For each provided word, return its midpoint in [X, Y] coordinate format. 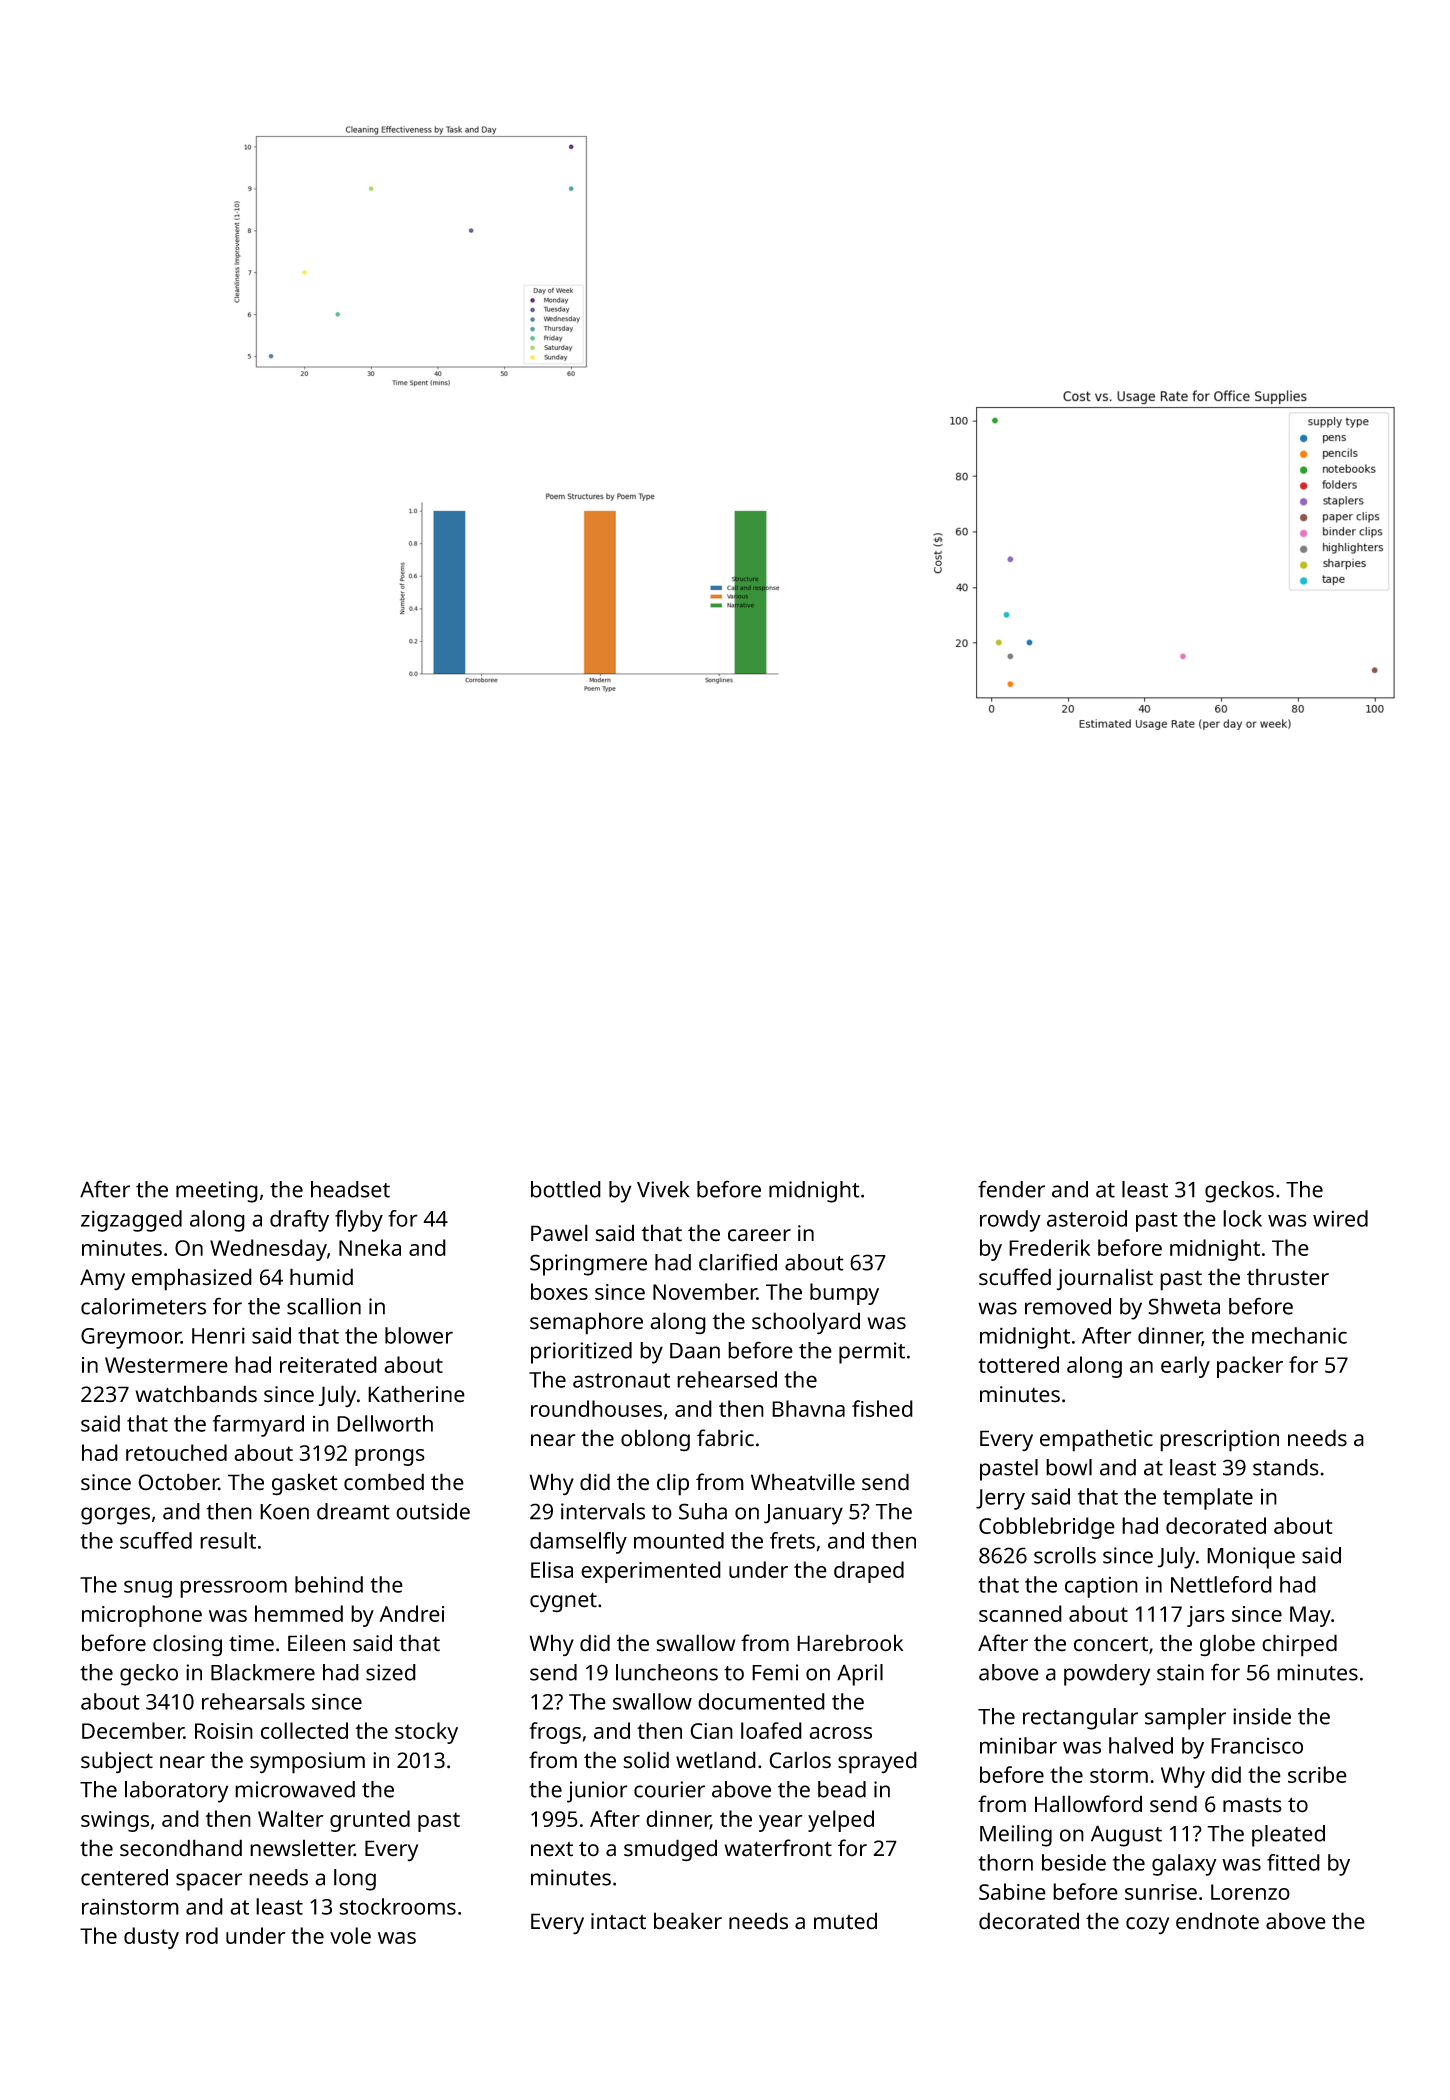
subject [117, 1762]
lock [1242, 1218]
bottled [566, 1189]
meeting [217, 1192]
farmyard [258, 1426]
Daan [695, 1351]
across [840, 1733]
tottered [1018, 1364]
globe [1227, 1645]
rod [202, 1935]
